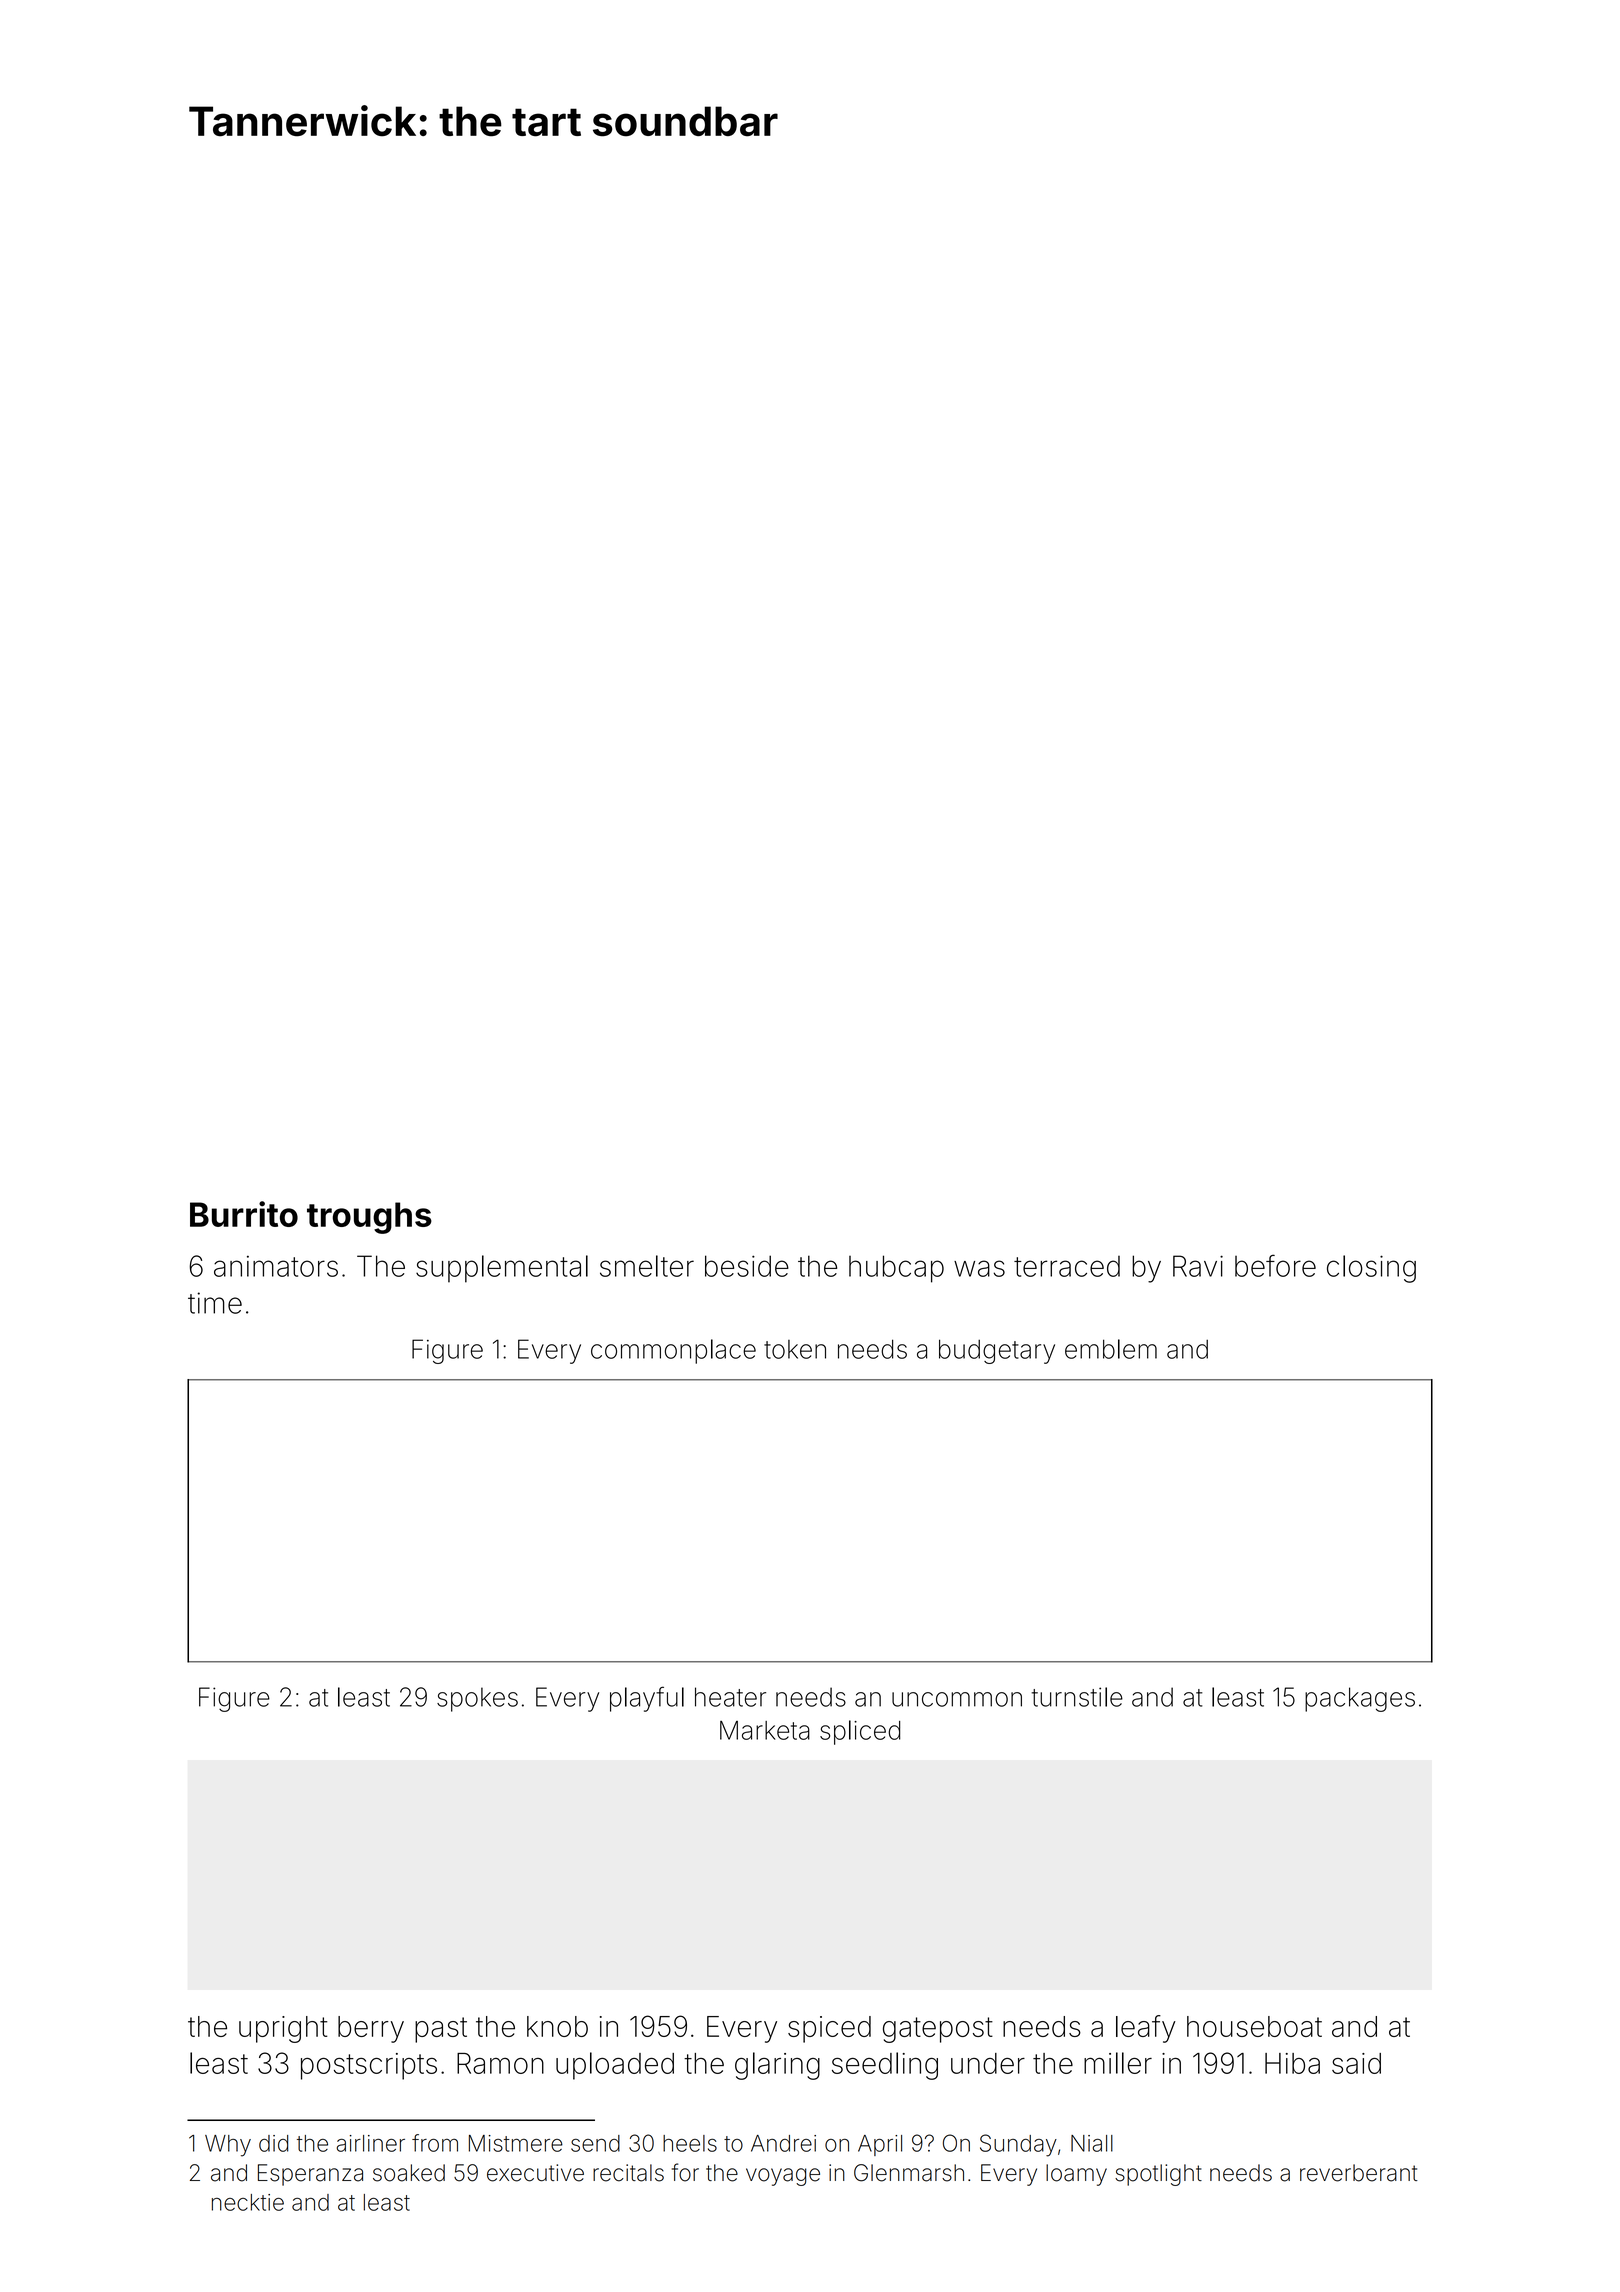 This page has height=2292, width=1620. Describe the element at coordinates (477, 1699) in the page. I see `spokes` at that location.
